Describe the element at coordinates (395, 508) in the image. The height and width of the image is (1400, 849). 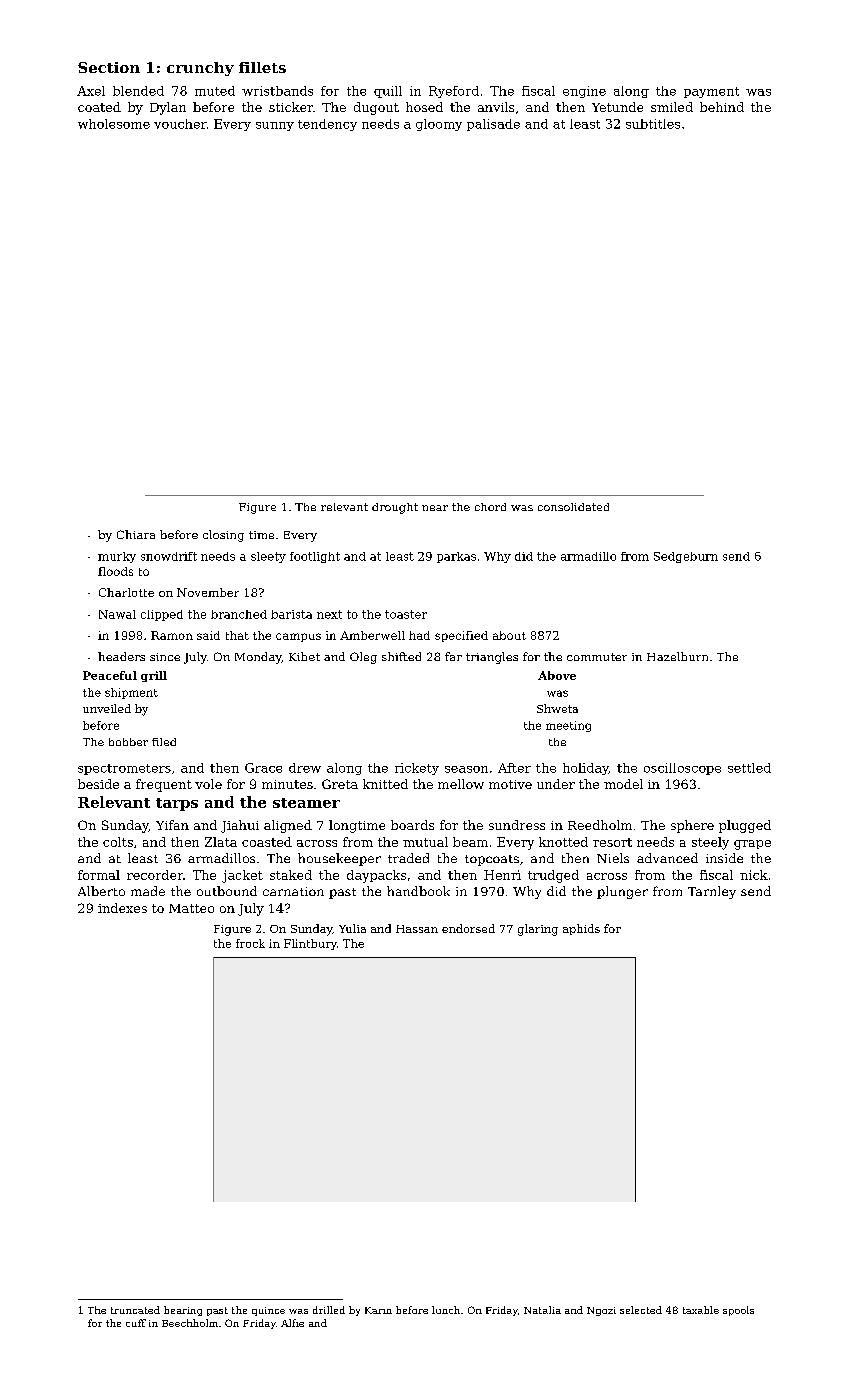
I see `drought` at that location.
